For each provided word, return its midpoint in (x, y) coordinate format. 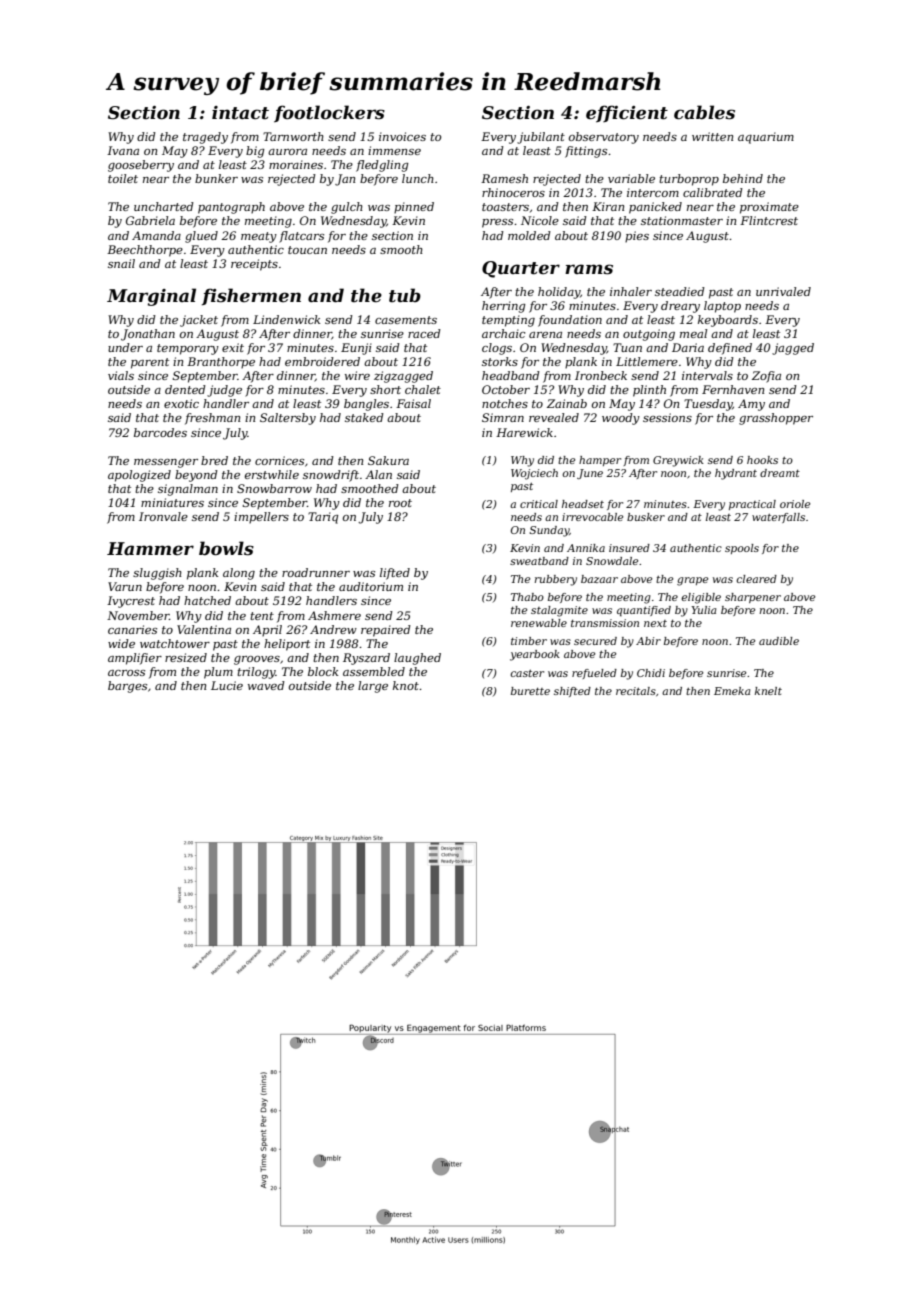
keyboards (728, 321)
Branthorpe (221, 363)
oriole (795, 504)
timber (529, 641)
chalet (423, 389)
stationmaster (682, 220)
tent (262, 616)
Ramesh (504, 178)
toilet (123, 178)
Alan (378, 474)
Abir (648, 641)
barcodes (160, 432)
